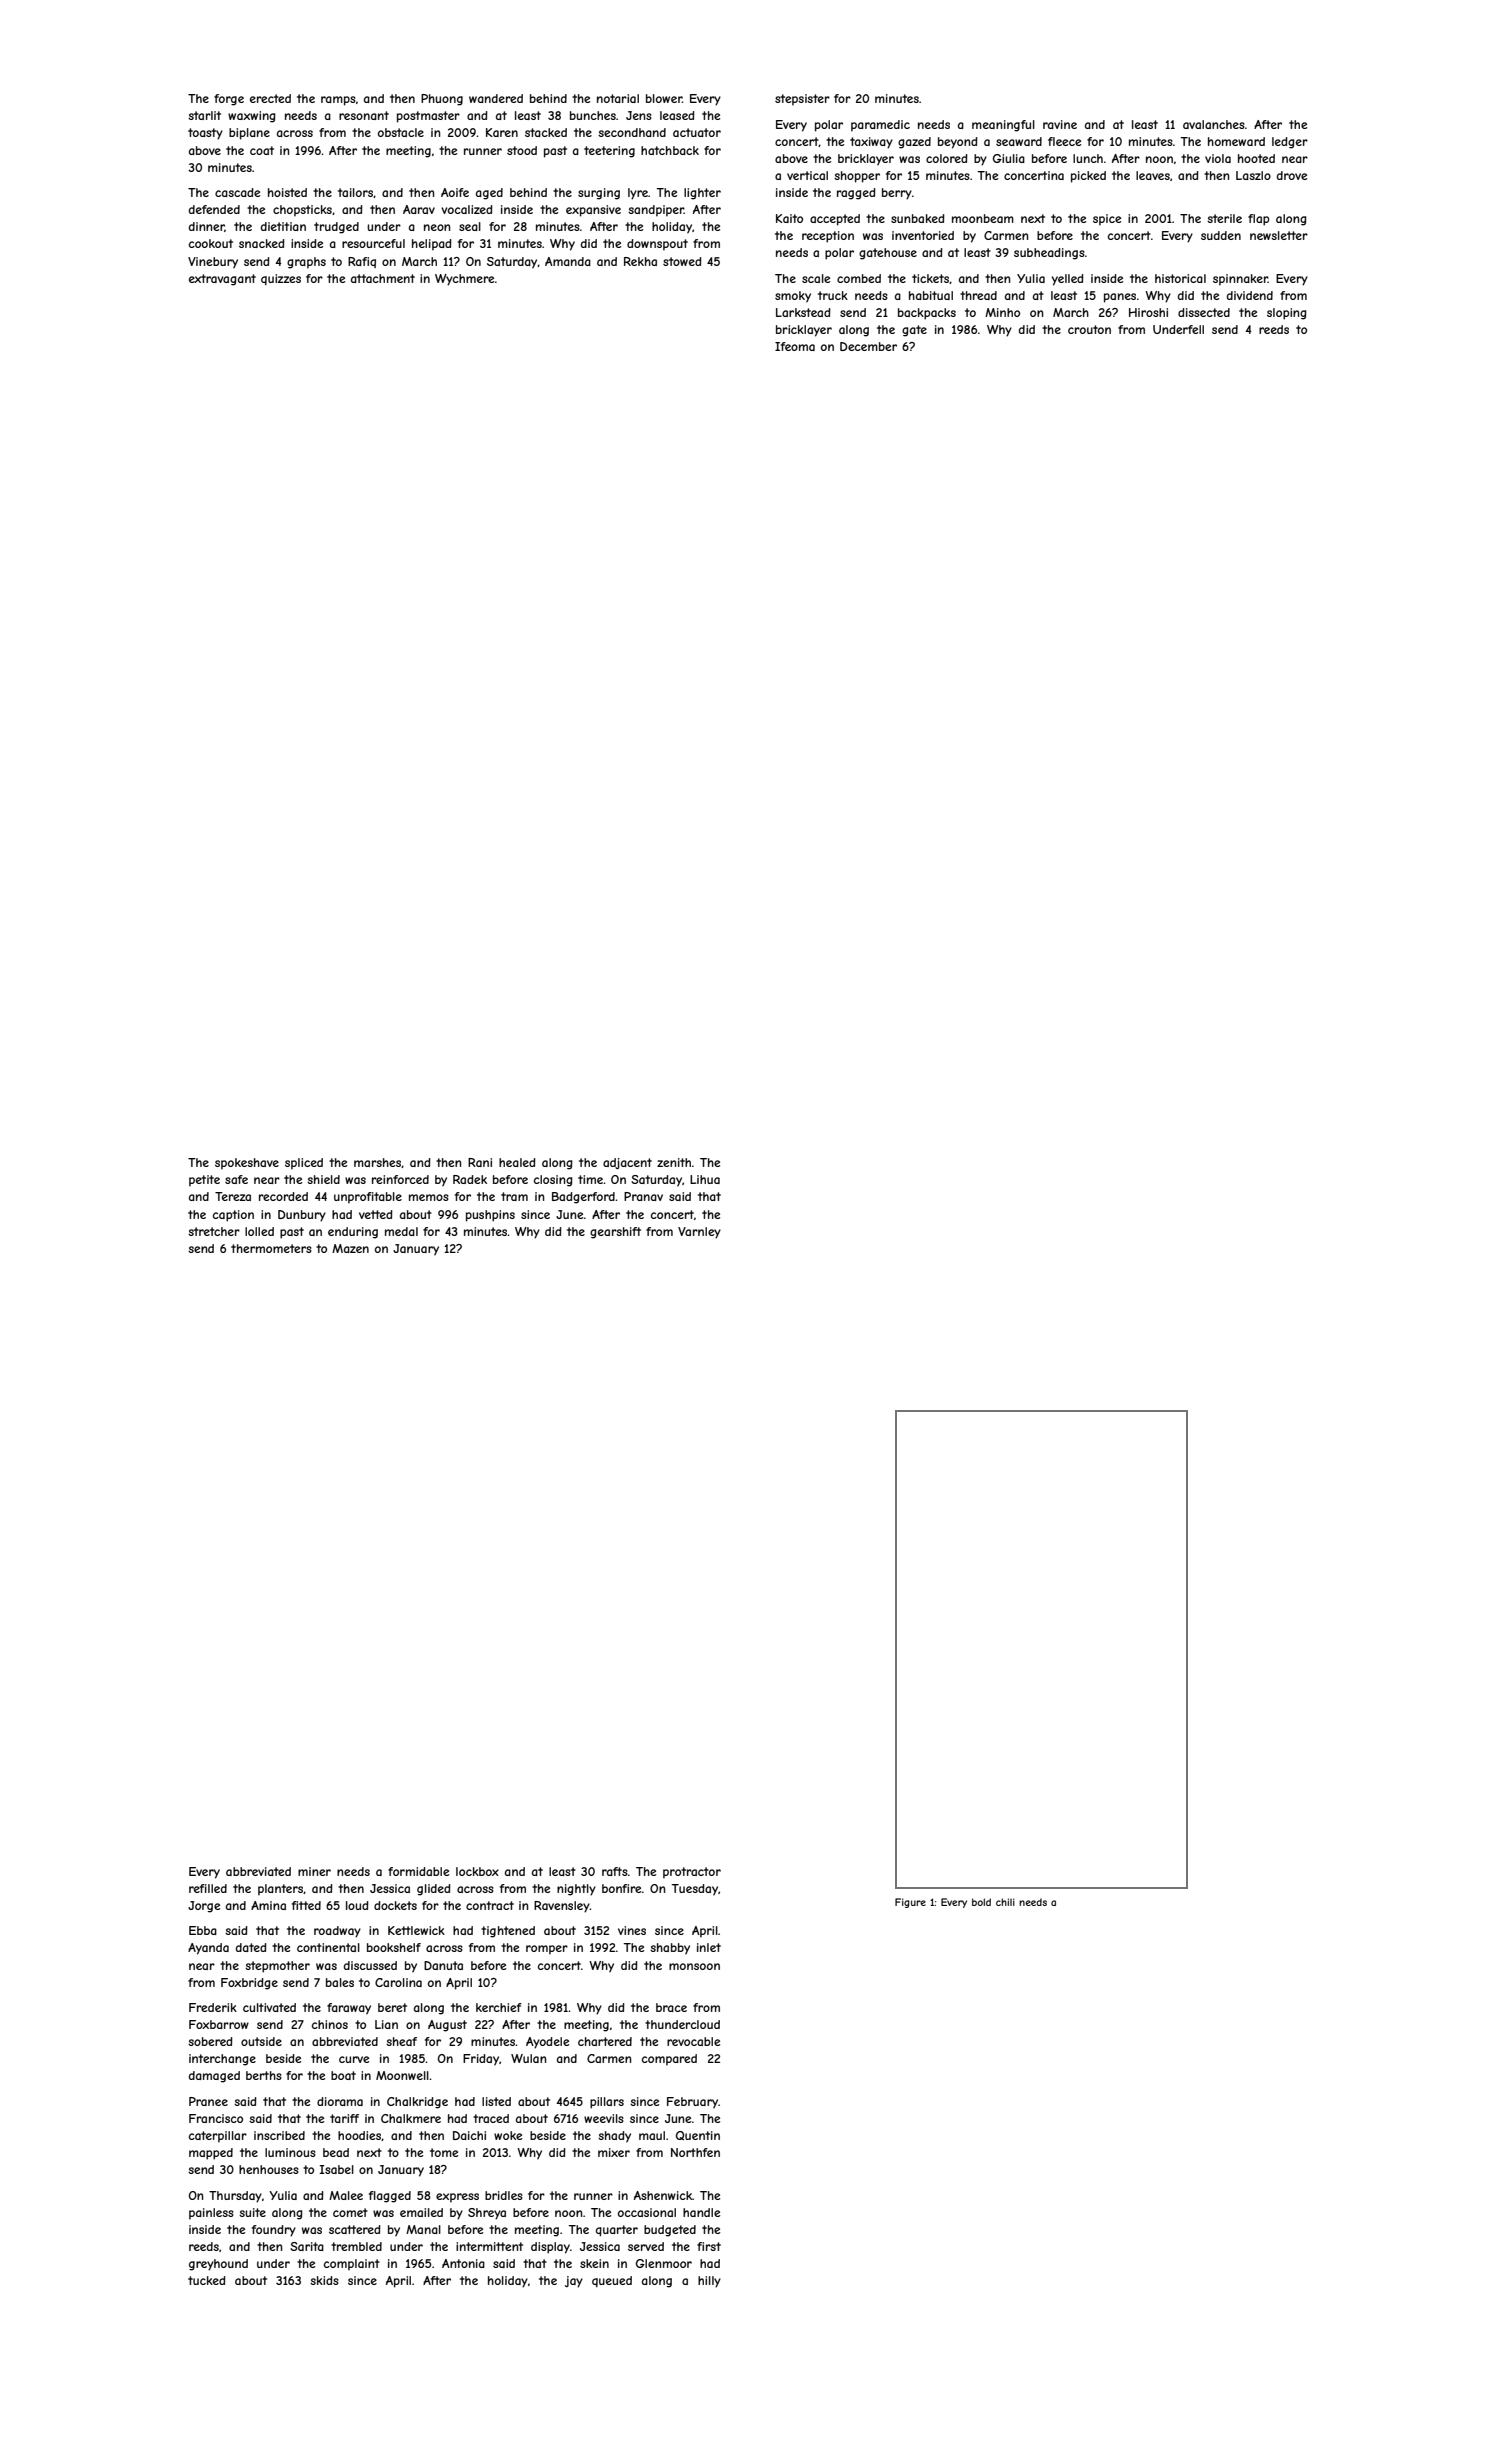 This screenshot has width=1496, height=2464. Describe the element at coordinates (699, 1233) in the screenshot. I see `Varnley` at that location.
